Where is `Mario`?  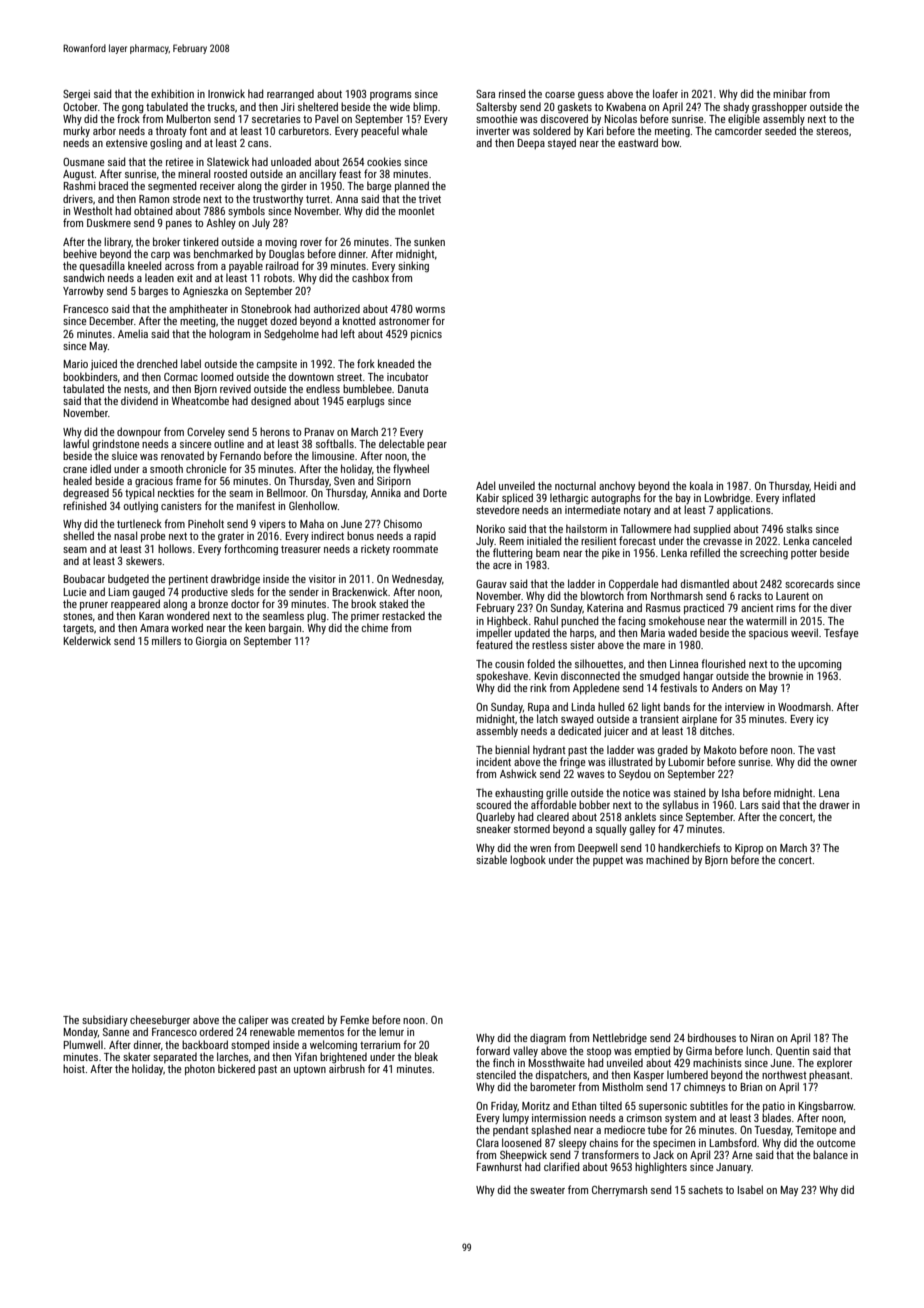
Mario is located at coordinates (76, 364).
